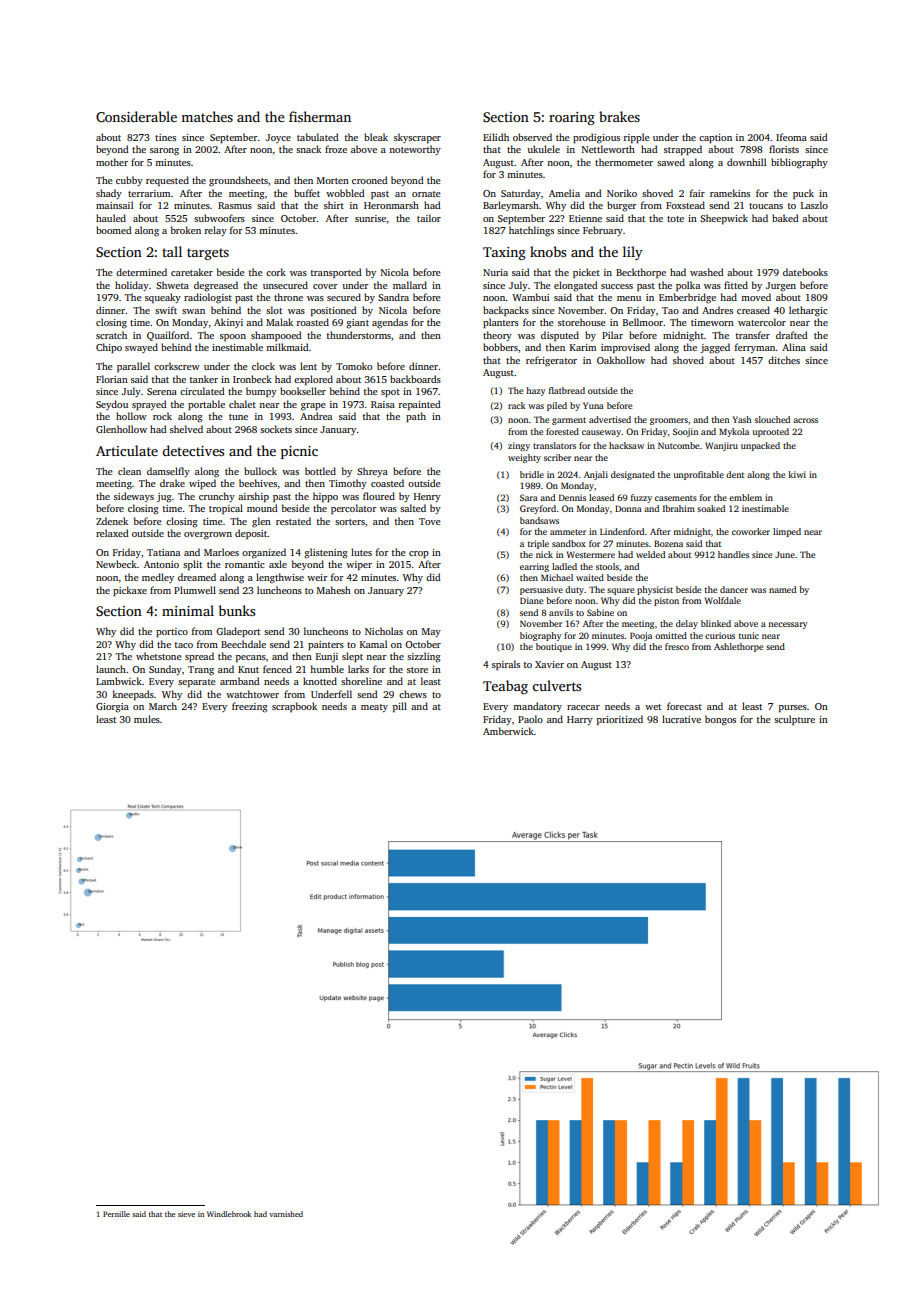 This page has width=924, height=1308. What do you see at coordinates (568, 532) in the page?
I see `ammeter` at bounding box center [568, 532].
